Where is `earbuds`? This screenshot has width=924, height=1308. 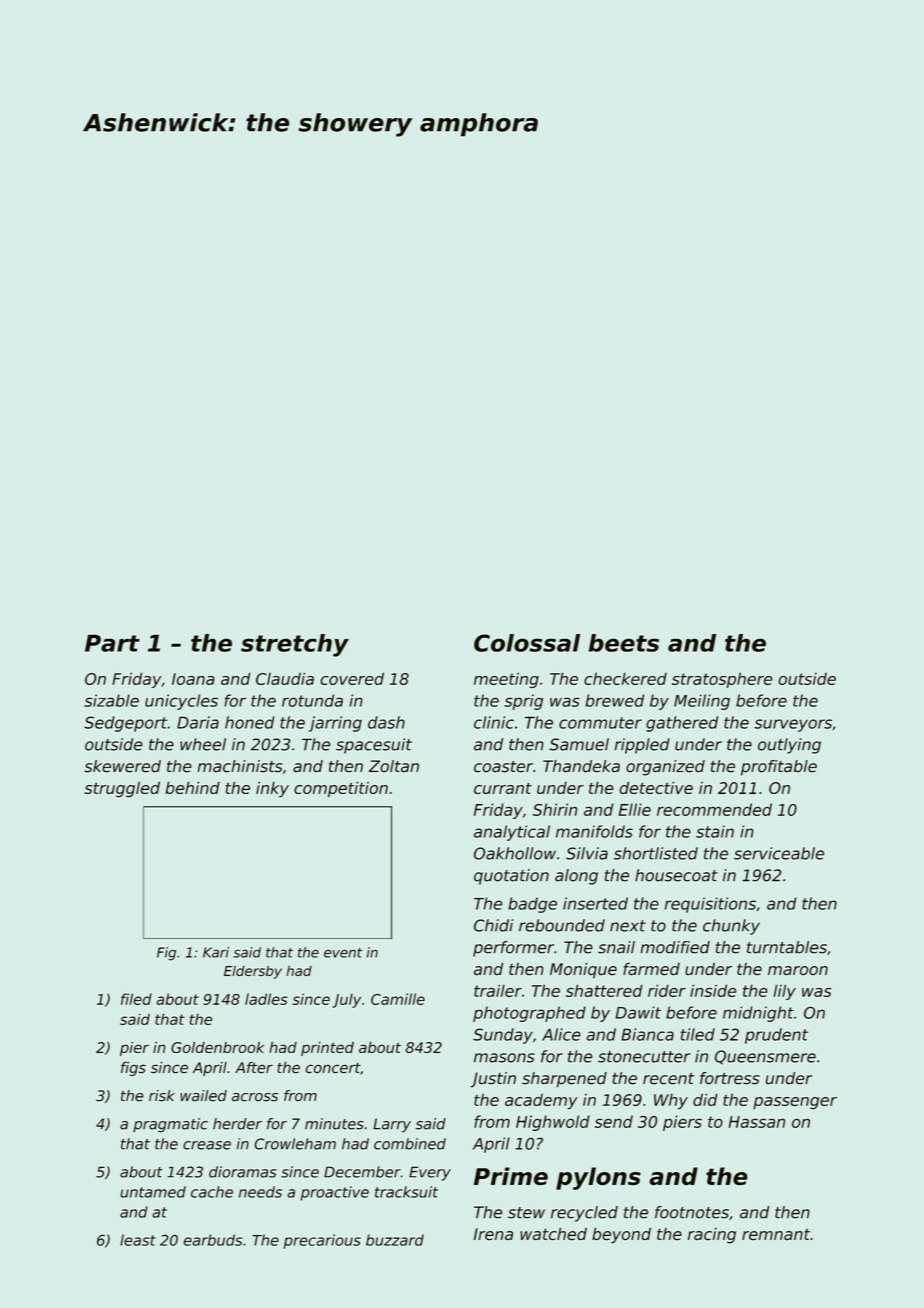 earbuds is located at coordinates (213, 1240).
